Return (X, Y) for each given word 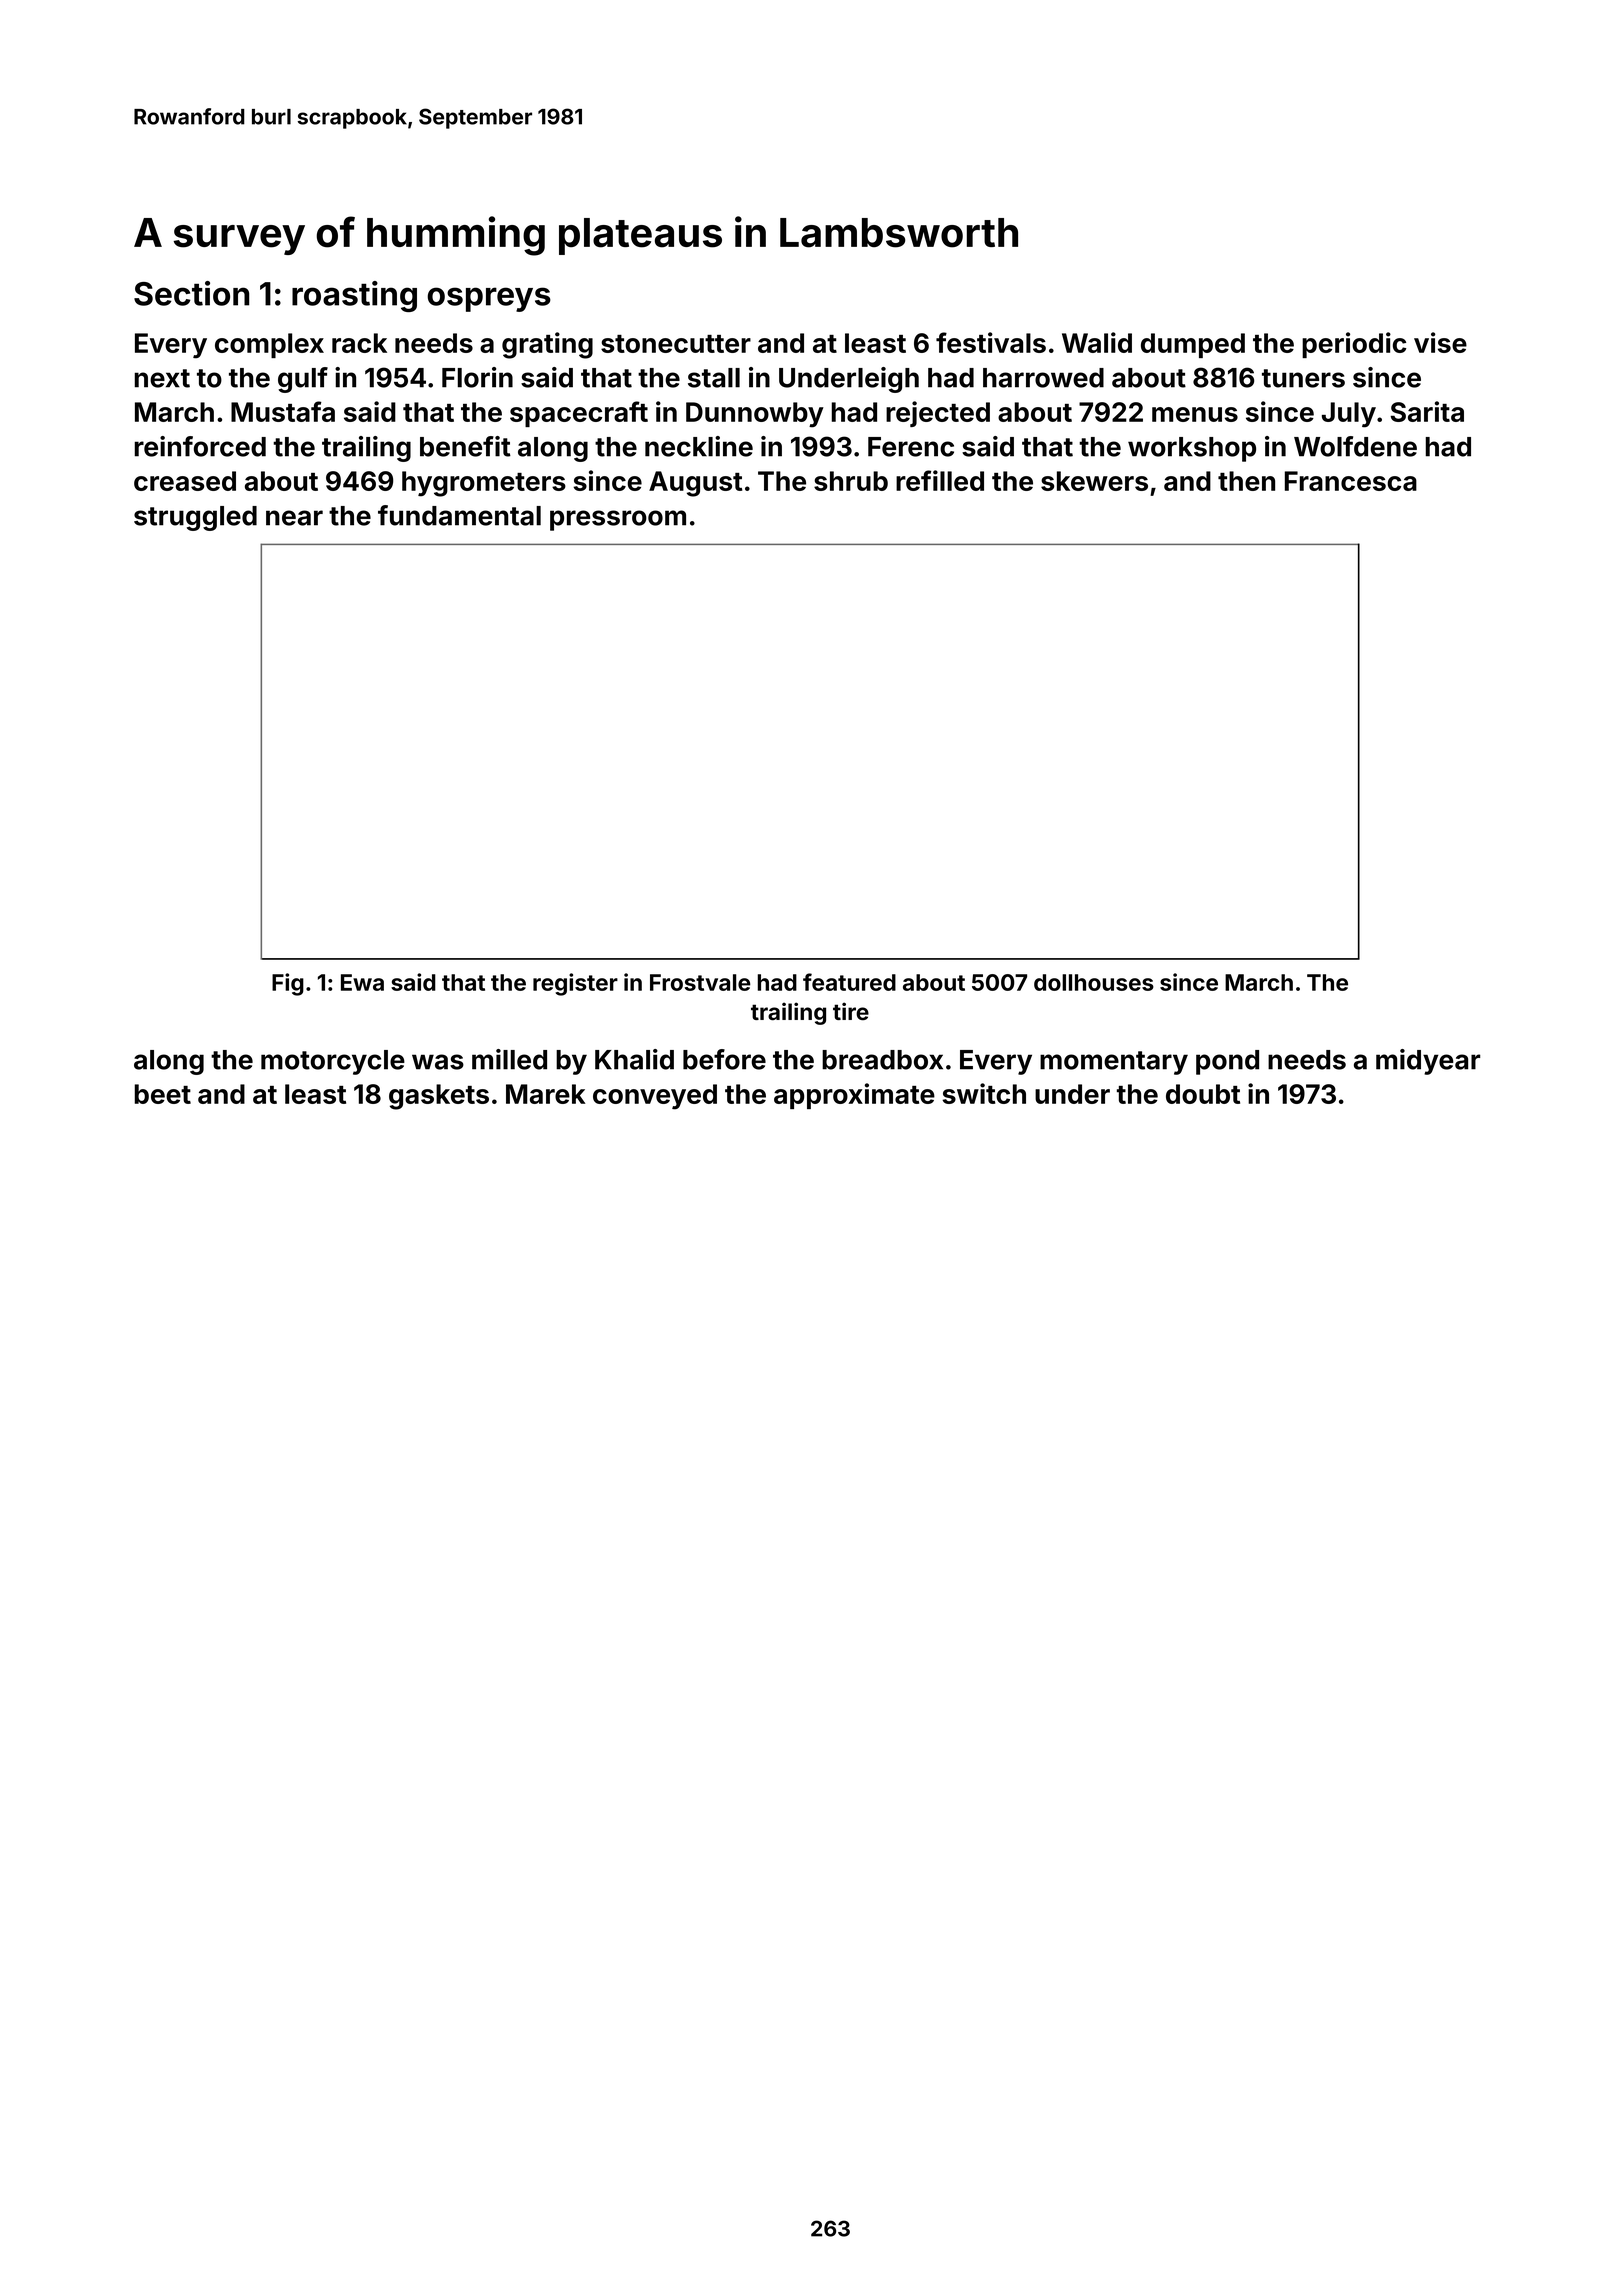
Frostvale (700, 982)
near (294, 518)
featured (849, 982)
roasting (354, 296)
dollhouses (1094, 982)
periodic (1354, 345)
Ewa (362, 982)
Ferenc (911, 447)
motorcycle (333, 1062)
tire (851, 1011)
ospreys (489, 299)
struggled (195, 518)
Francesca (1351, 481)
